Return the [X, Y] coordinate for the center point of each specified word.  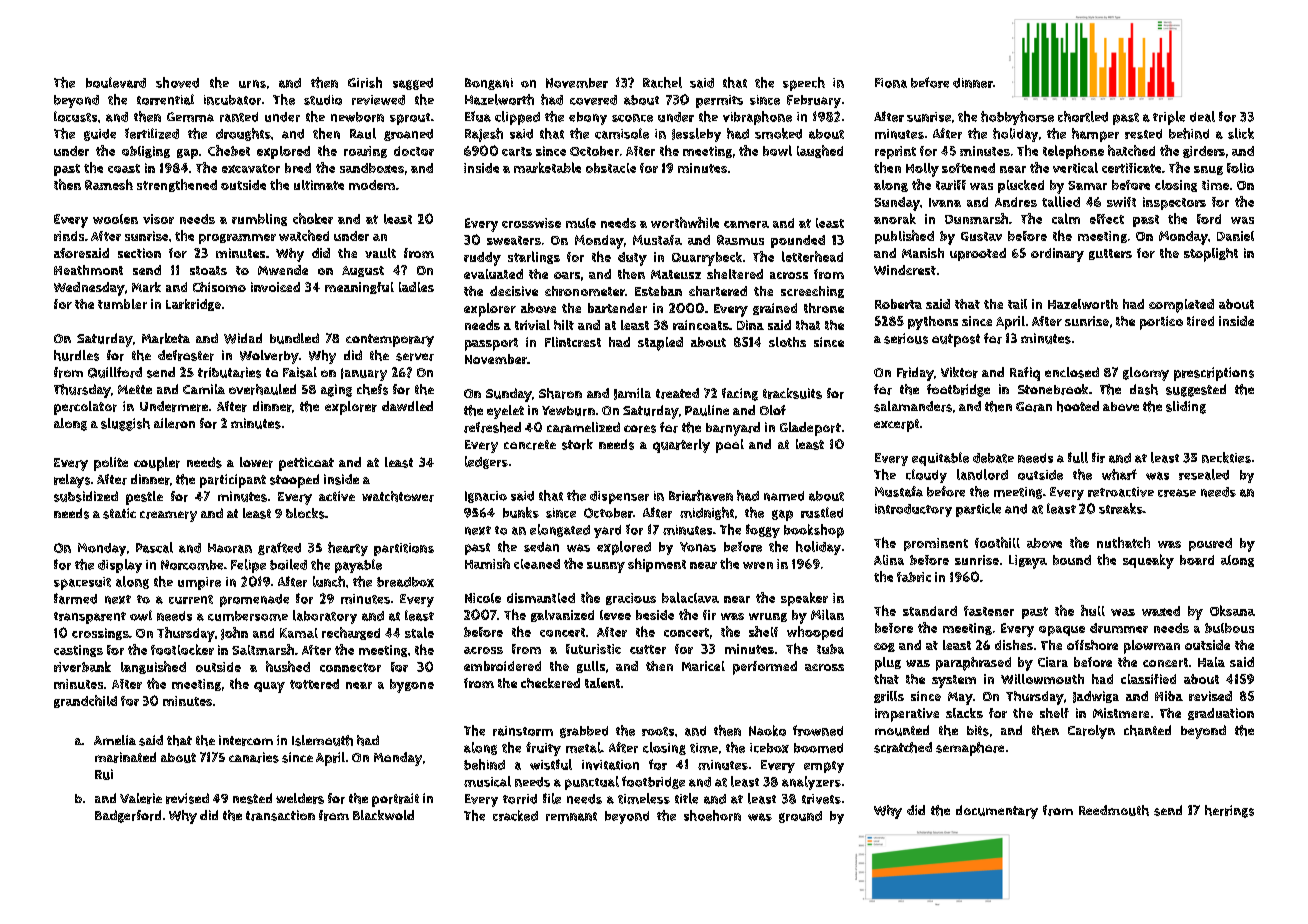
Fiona [891, 83]
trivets [821, 799]
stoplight [1211, 255]
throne [824, 308]
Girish [365, 82]
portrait [395, 800]
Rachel [662, 82]
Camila [204, 389]
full [1078, 457]
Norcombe [192, 565]
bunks [521, 512]
